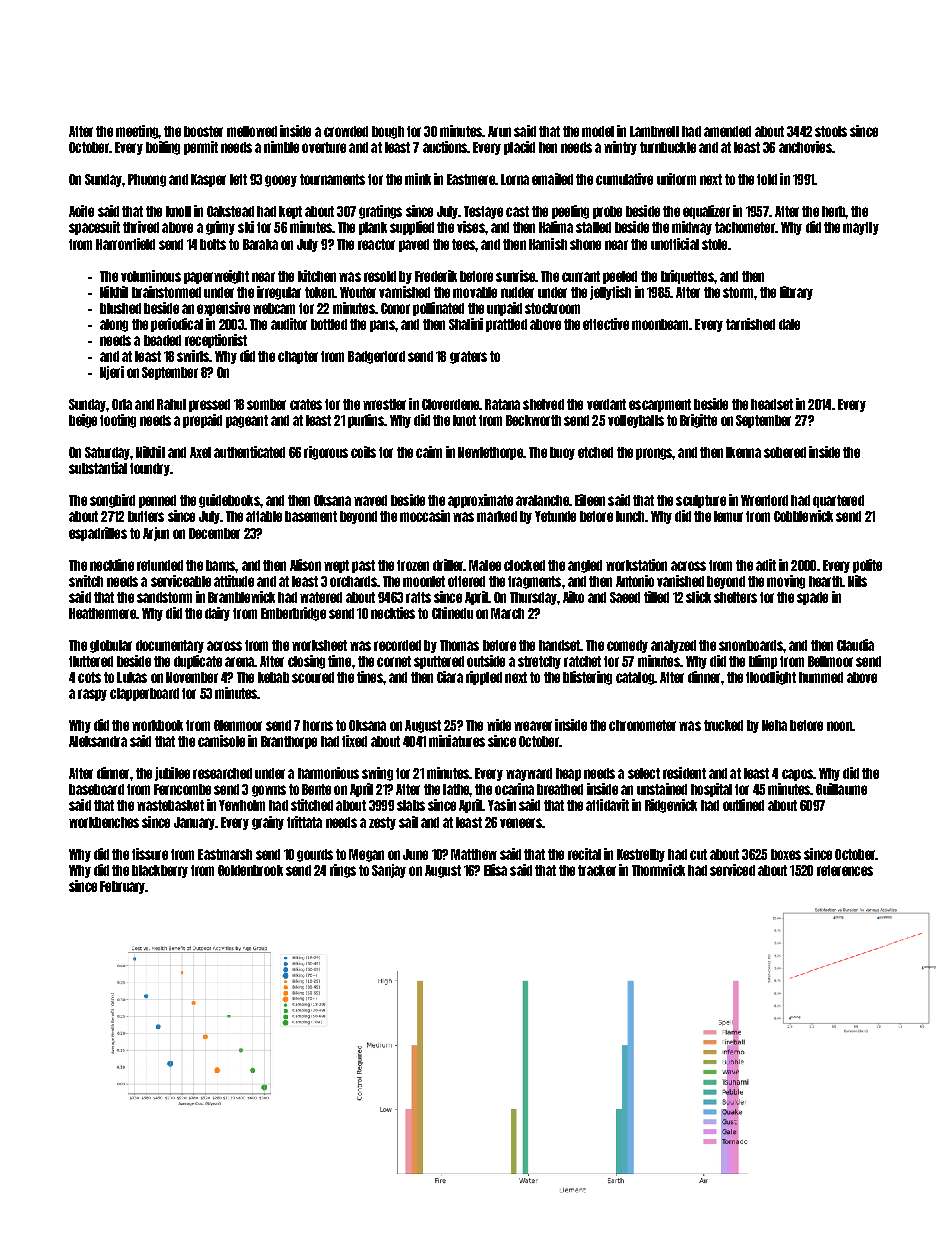 This page has width=952, height=1233. What do you see at coordinates (389, 871) in the page?
I see `Sanjay` at bounding box center [389, 871].
